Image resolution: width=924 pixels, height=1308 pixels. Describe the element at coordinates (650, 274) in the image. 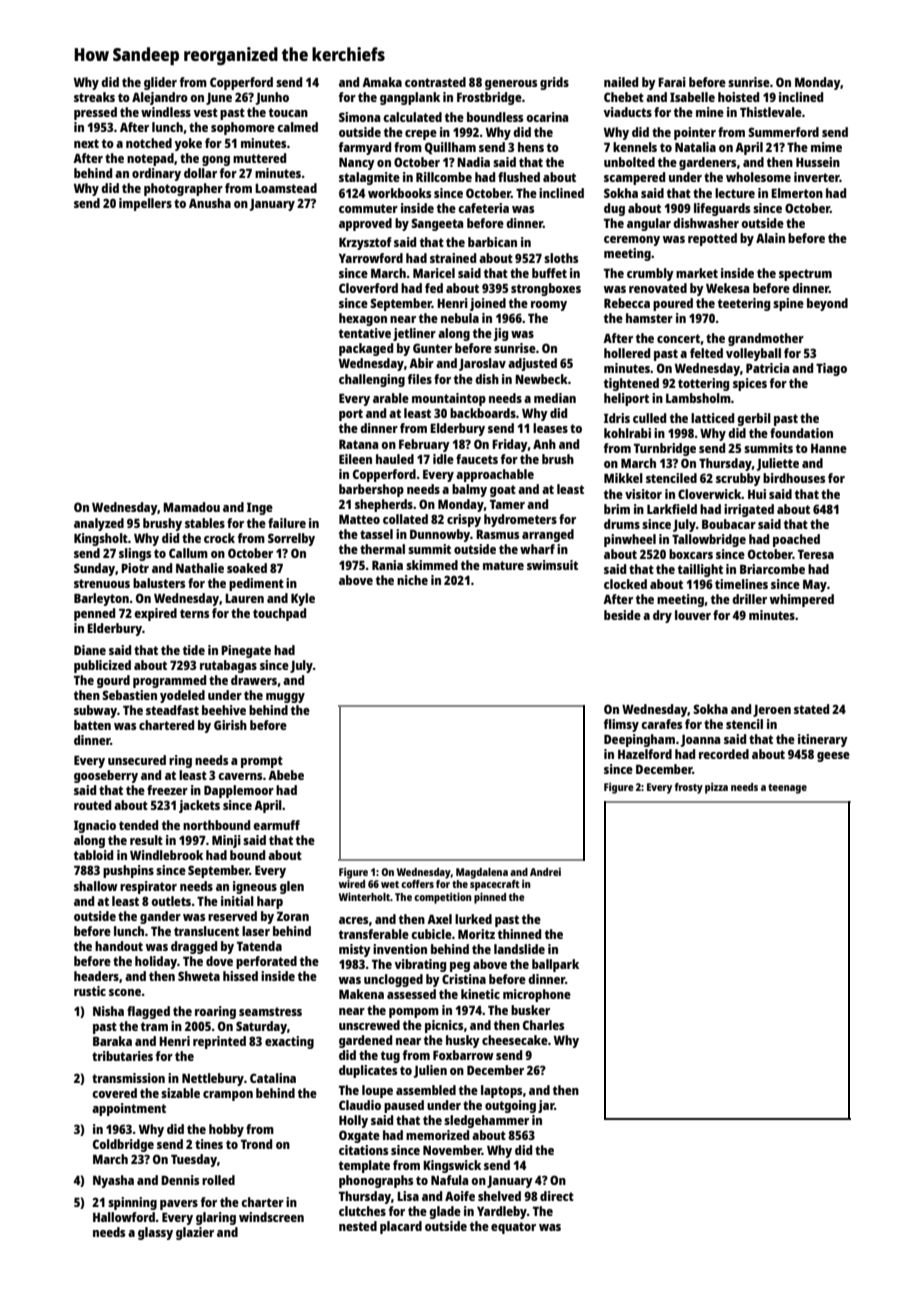

I see `crumbly` at that location.
